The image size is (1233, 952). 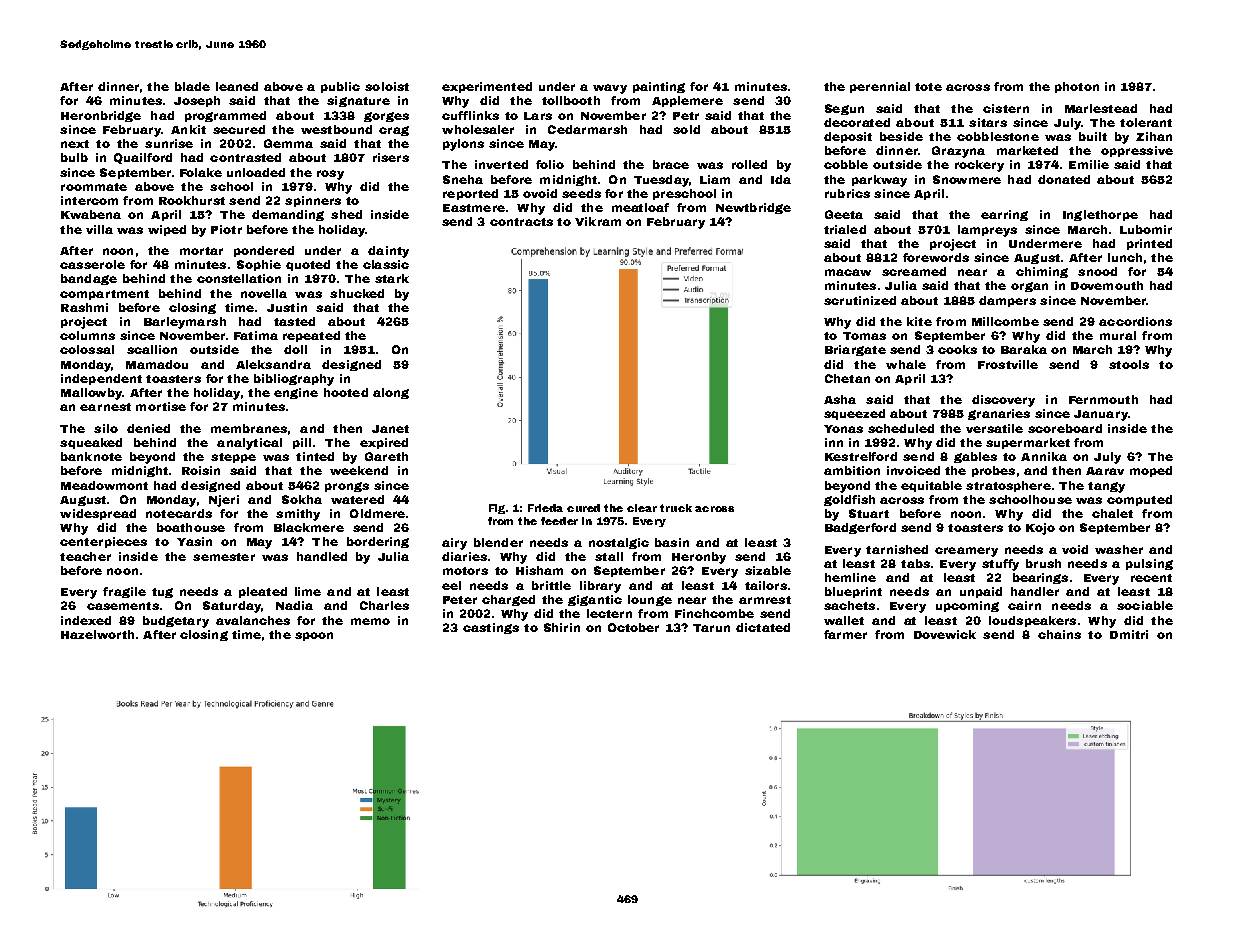 I want to click on armrest, so click(x=765, y=600).
